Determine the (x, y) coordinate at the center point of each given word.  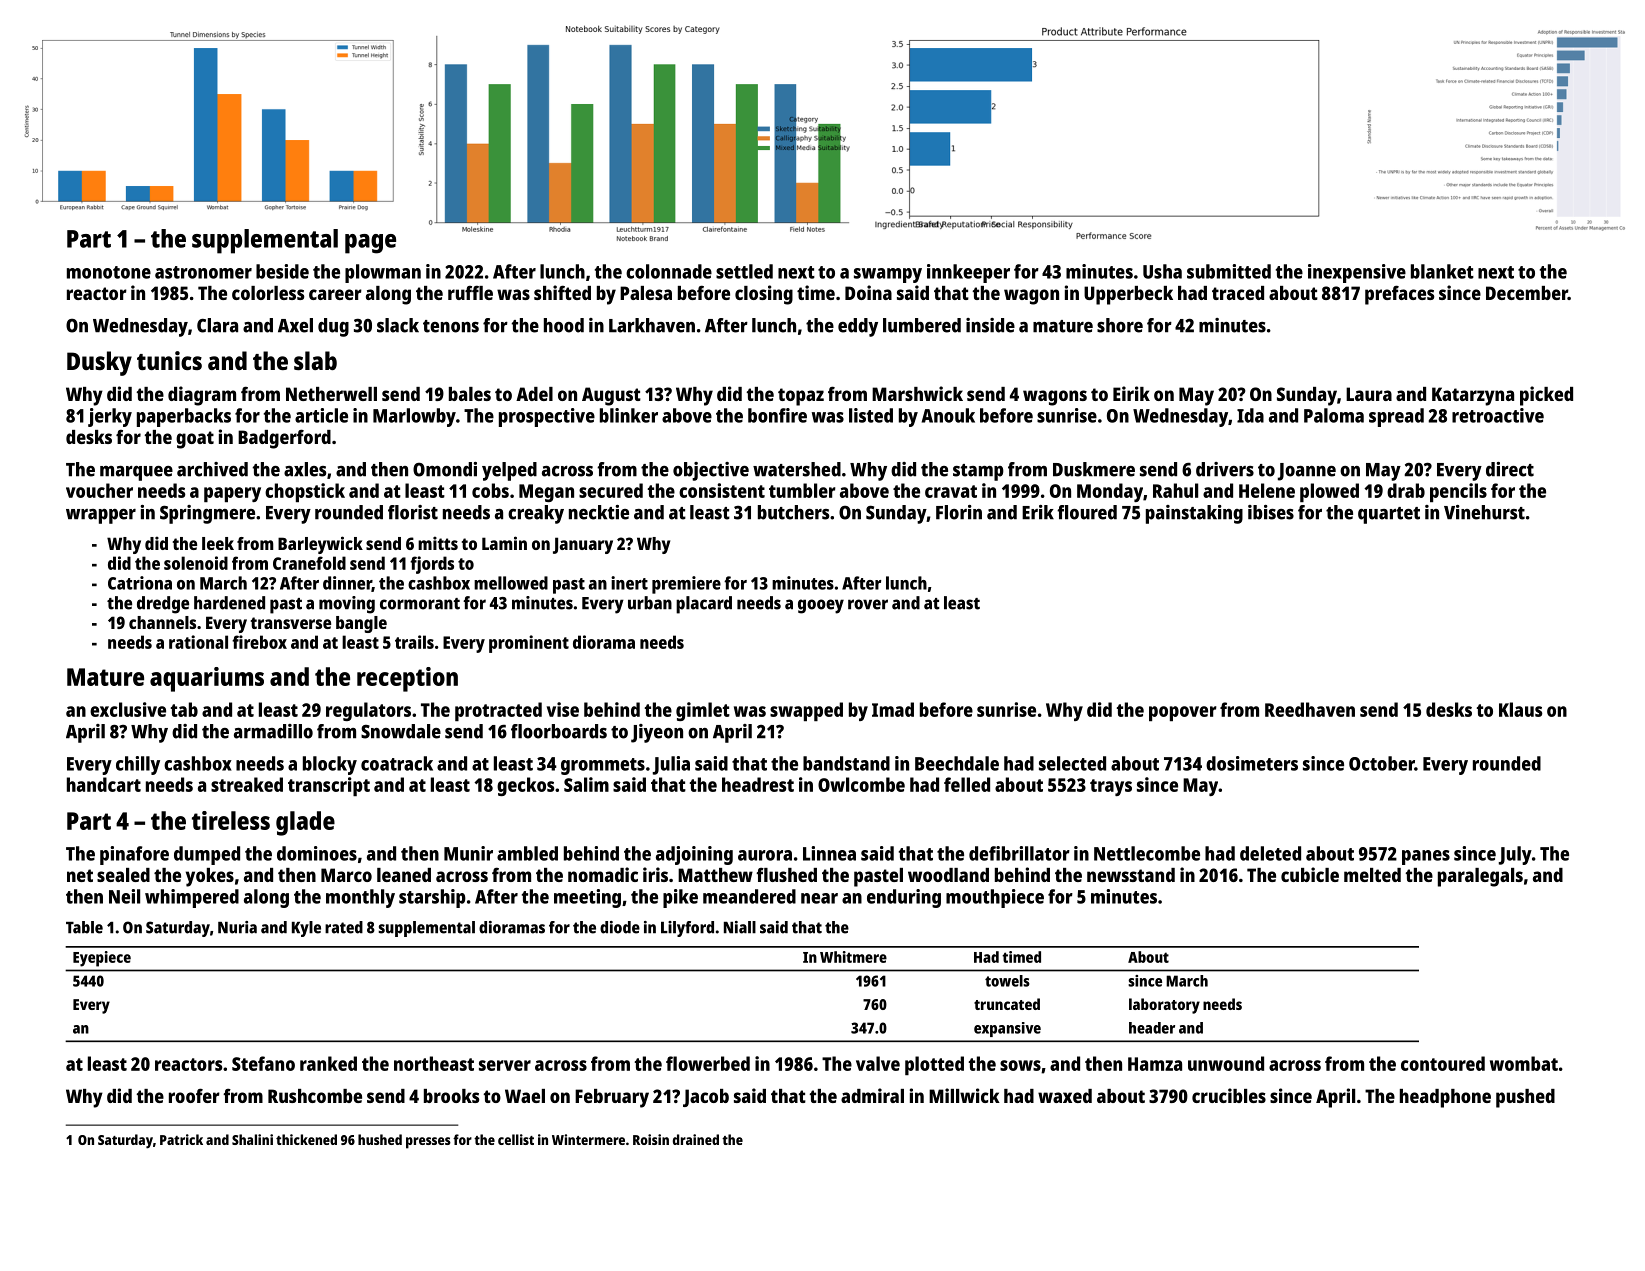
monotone (109, 272)
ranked (328, 1063)
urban (650, 603)
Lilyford (687, 929)
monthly (360, 898)
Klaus (1521, 709)
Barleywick (320, 545)
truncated (1007, 1004)
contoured (1443, 1063)
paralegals (1480, 877)
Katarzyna (1473, 396)
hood (564, 325)
